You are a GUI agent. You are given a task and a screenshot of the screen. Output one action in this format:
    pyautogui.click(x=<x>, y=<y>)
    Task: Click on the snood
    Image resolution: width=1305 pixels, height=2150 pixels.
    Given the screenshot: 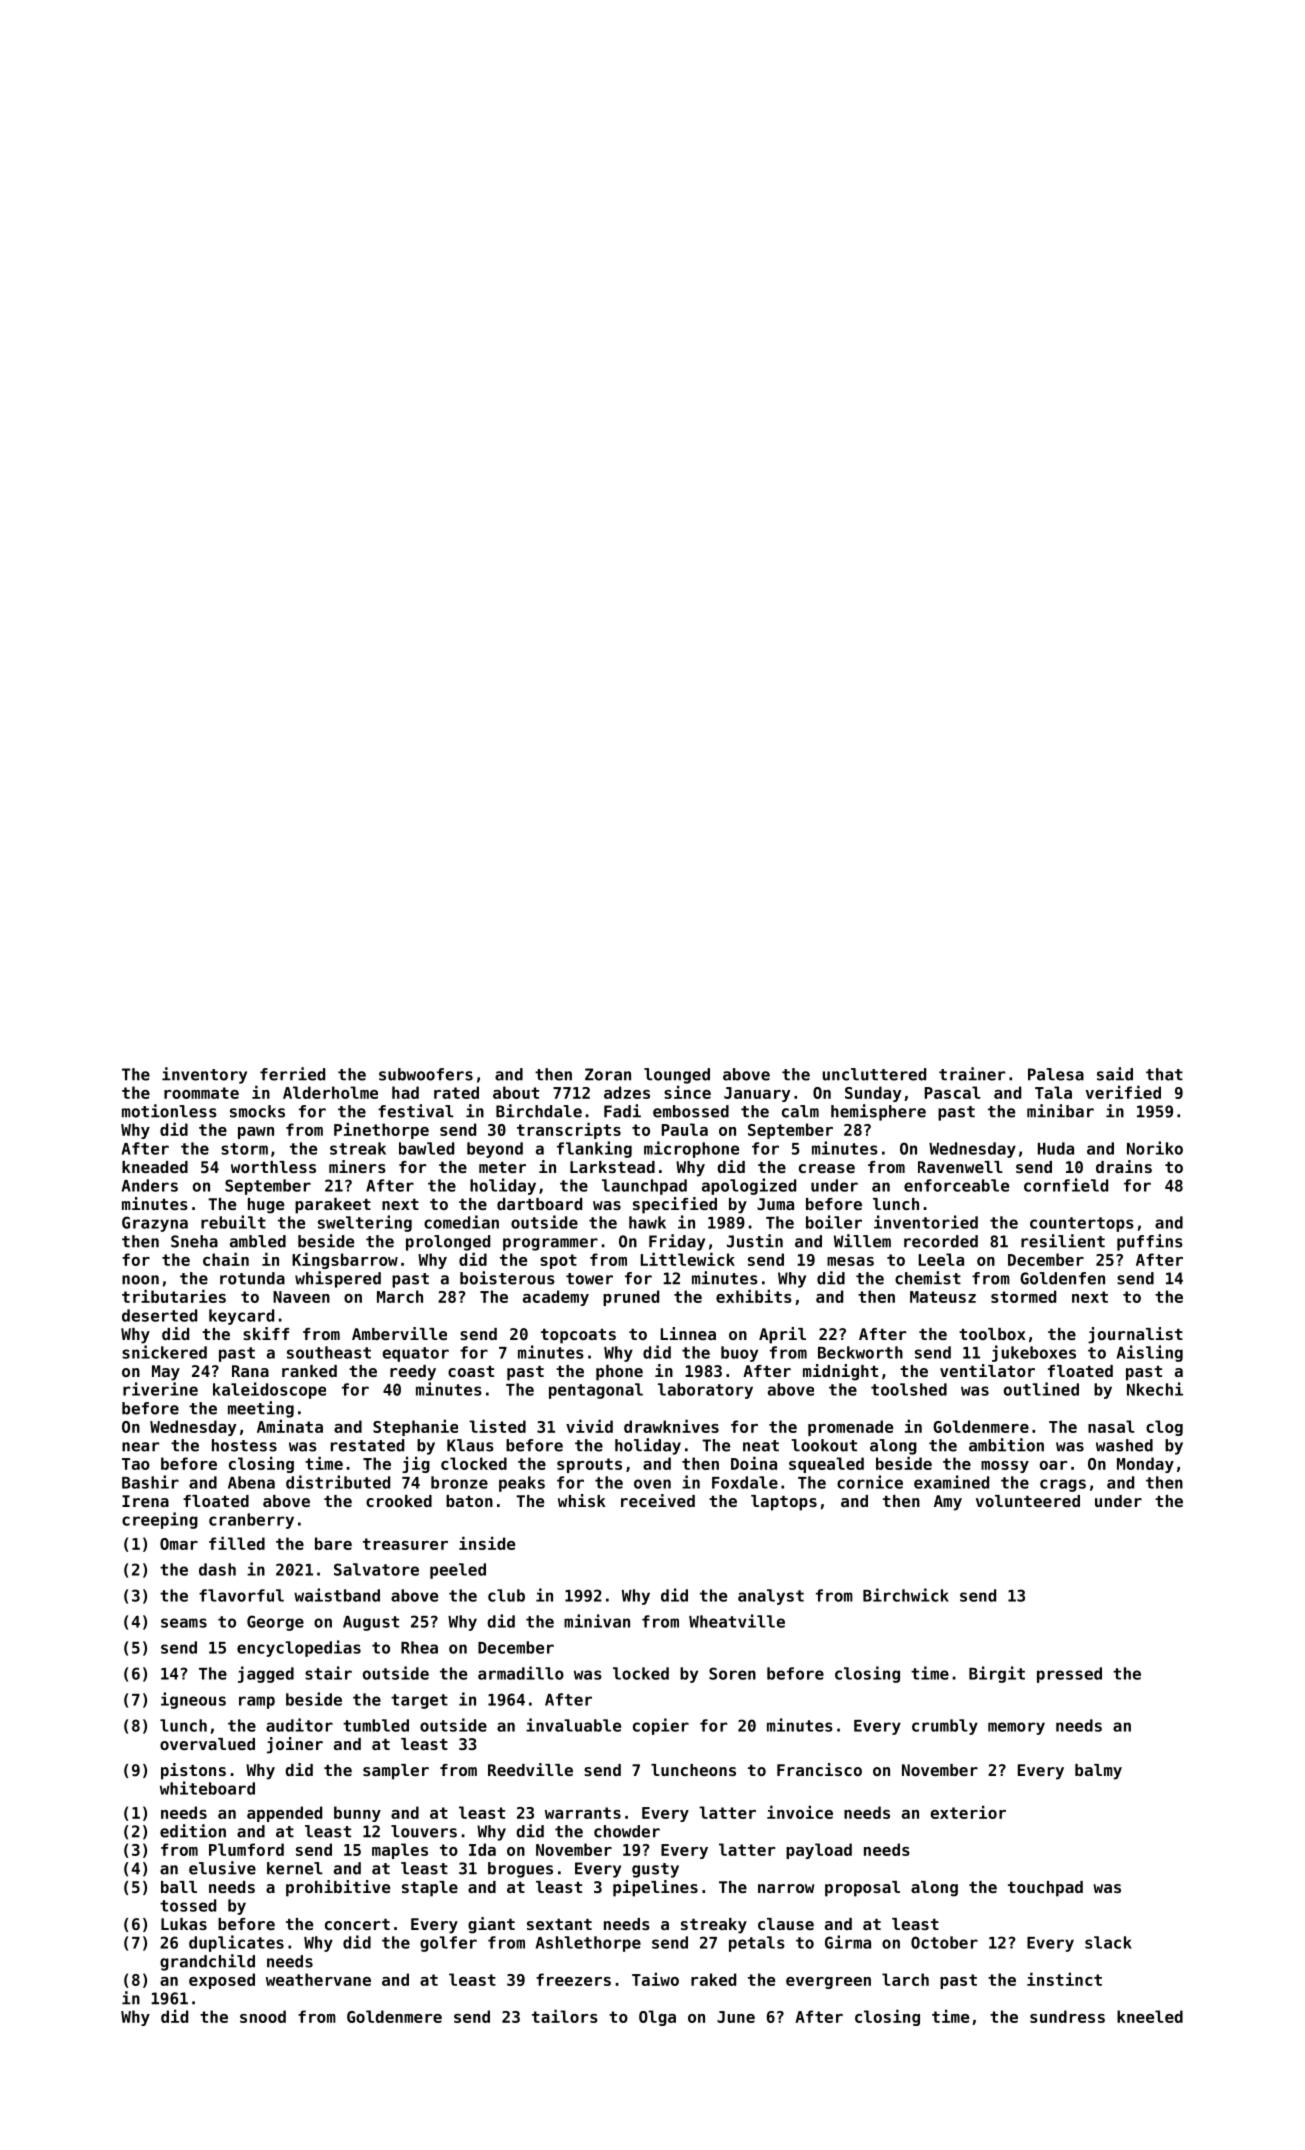 What is the action you would take?
    pyautogui.click(x=263, y=2016)
